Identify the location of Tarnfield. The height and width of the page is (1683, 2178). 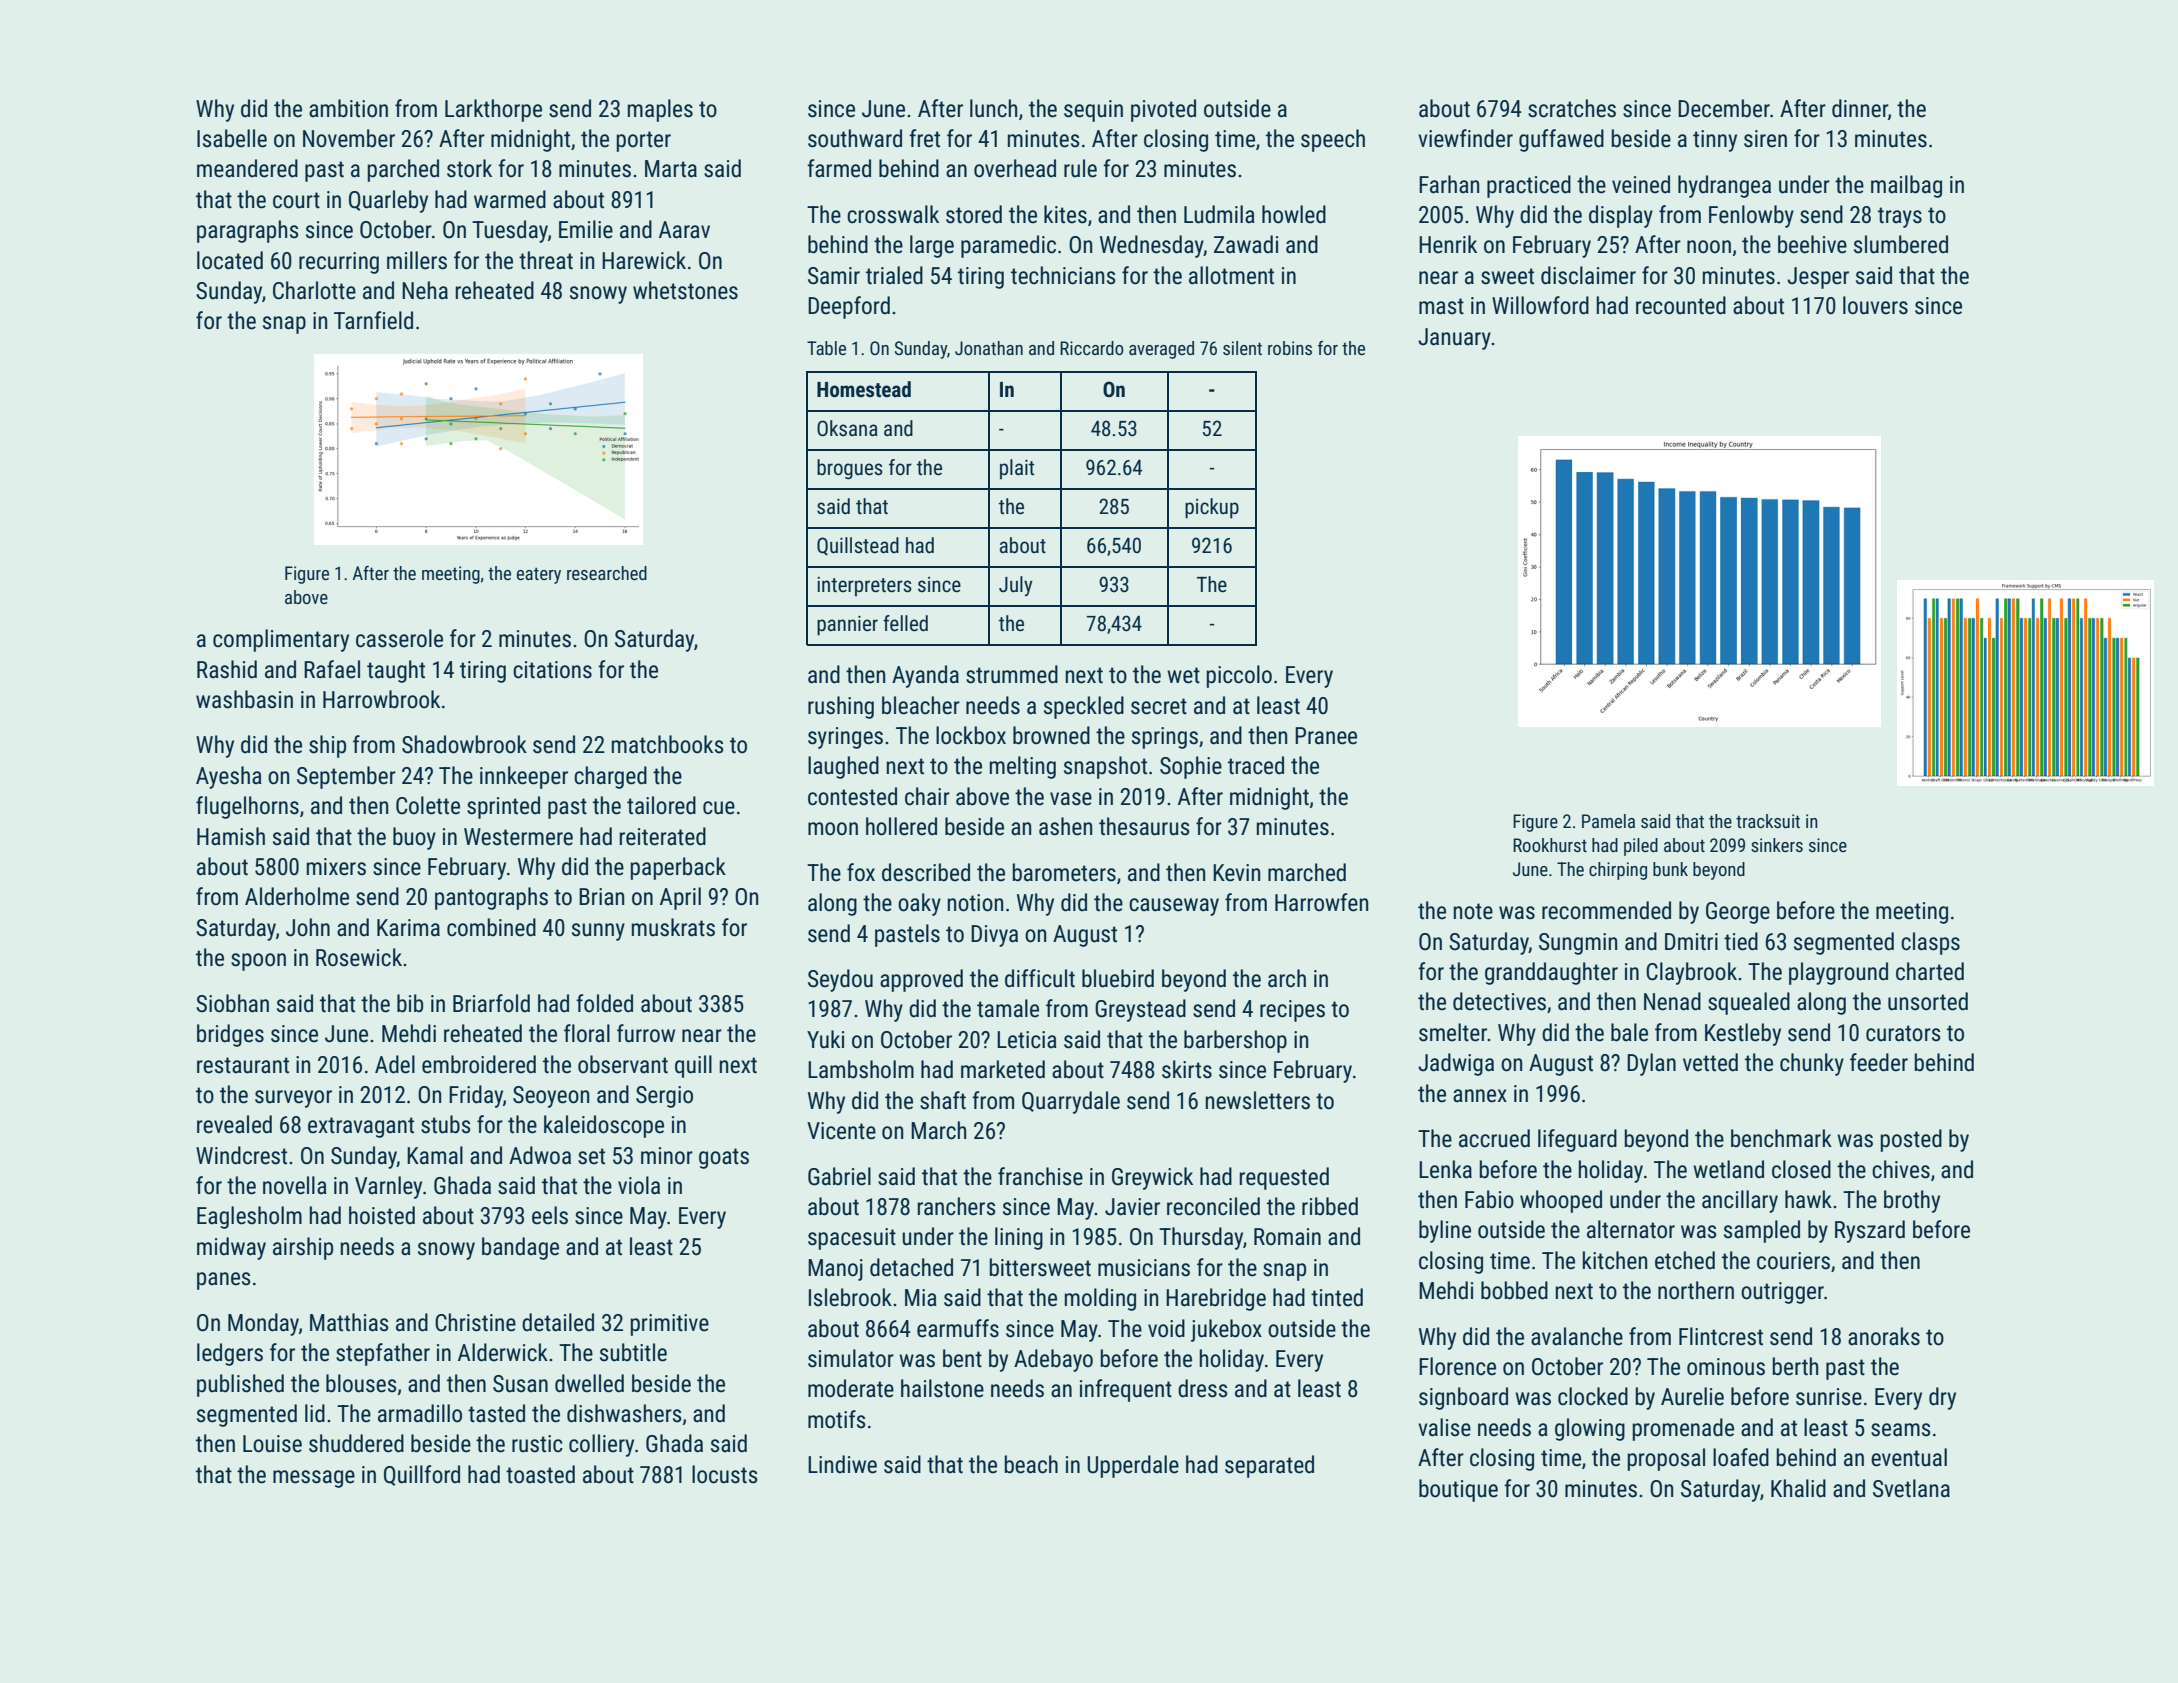
(373, 320).
